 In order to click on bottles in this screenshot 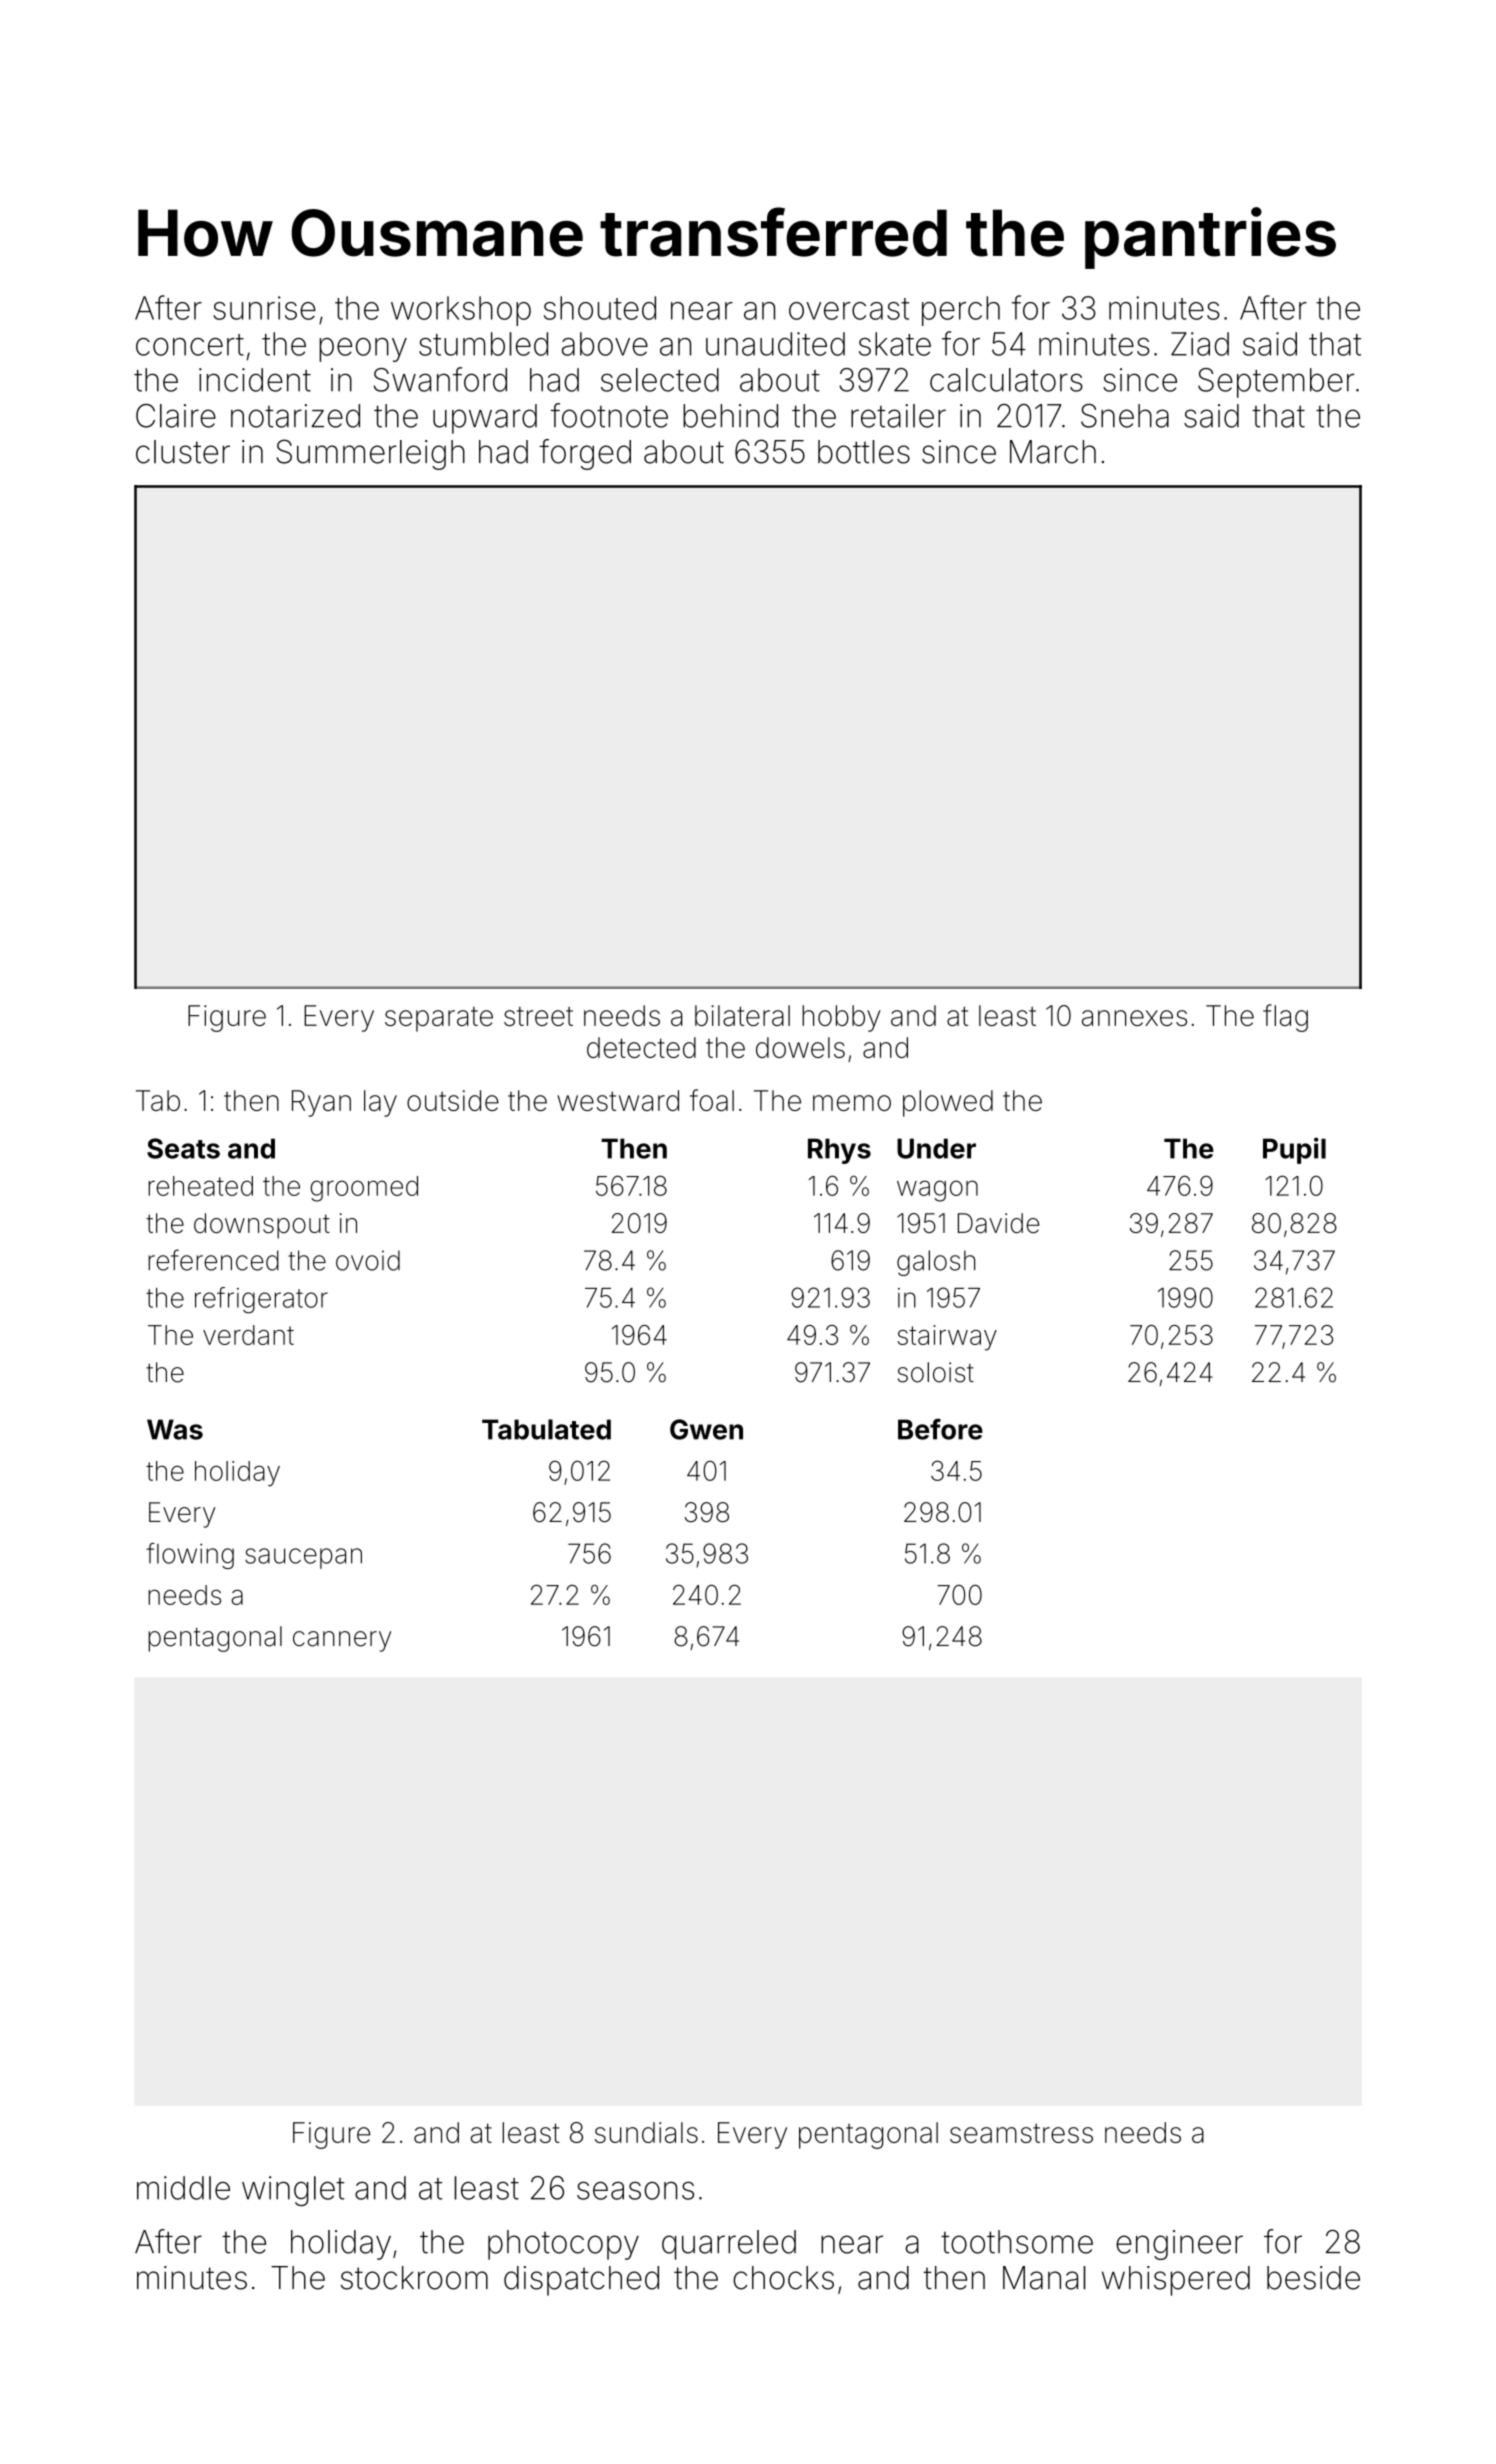, I will do `click(864, 452)`.
